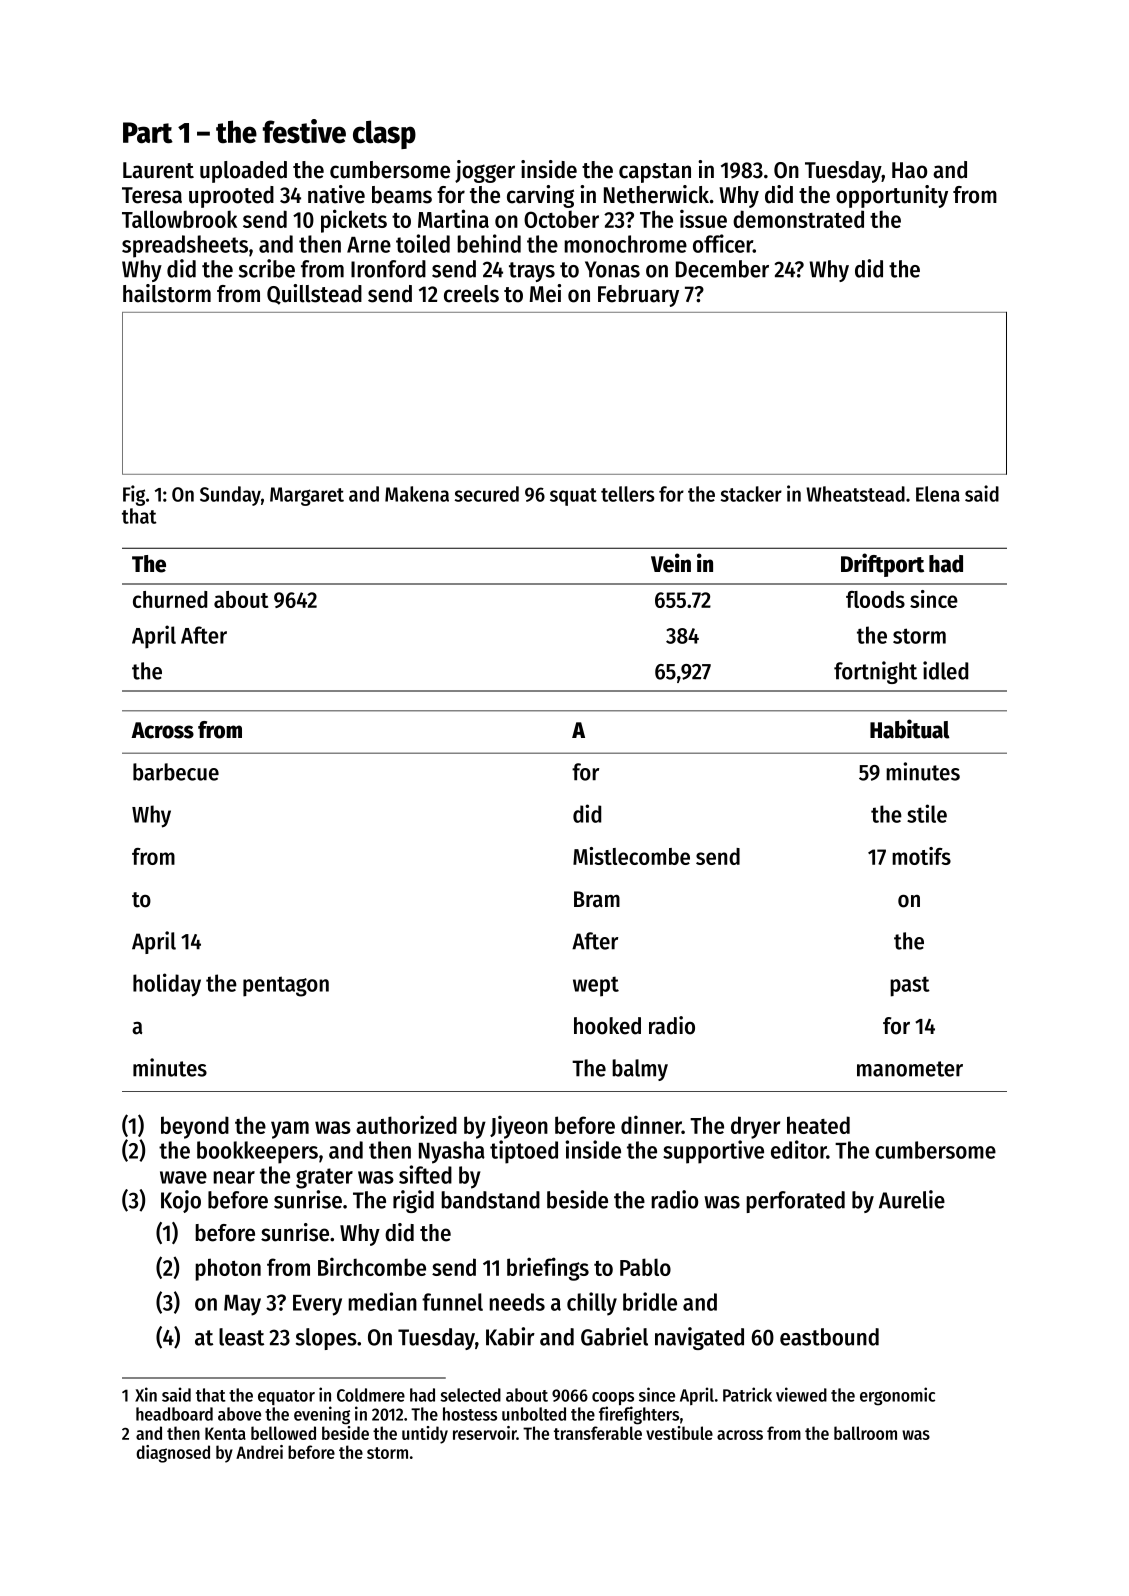  Describe the element at coordinates (167, 985) in the page. I see `holiday` at that location.
